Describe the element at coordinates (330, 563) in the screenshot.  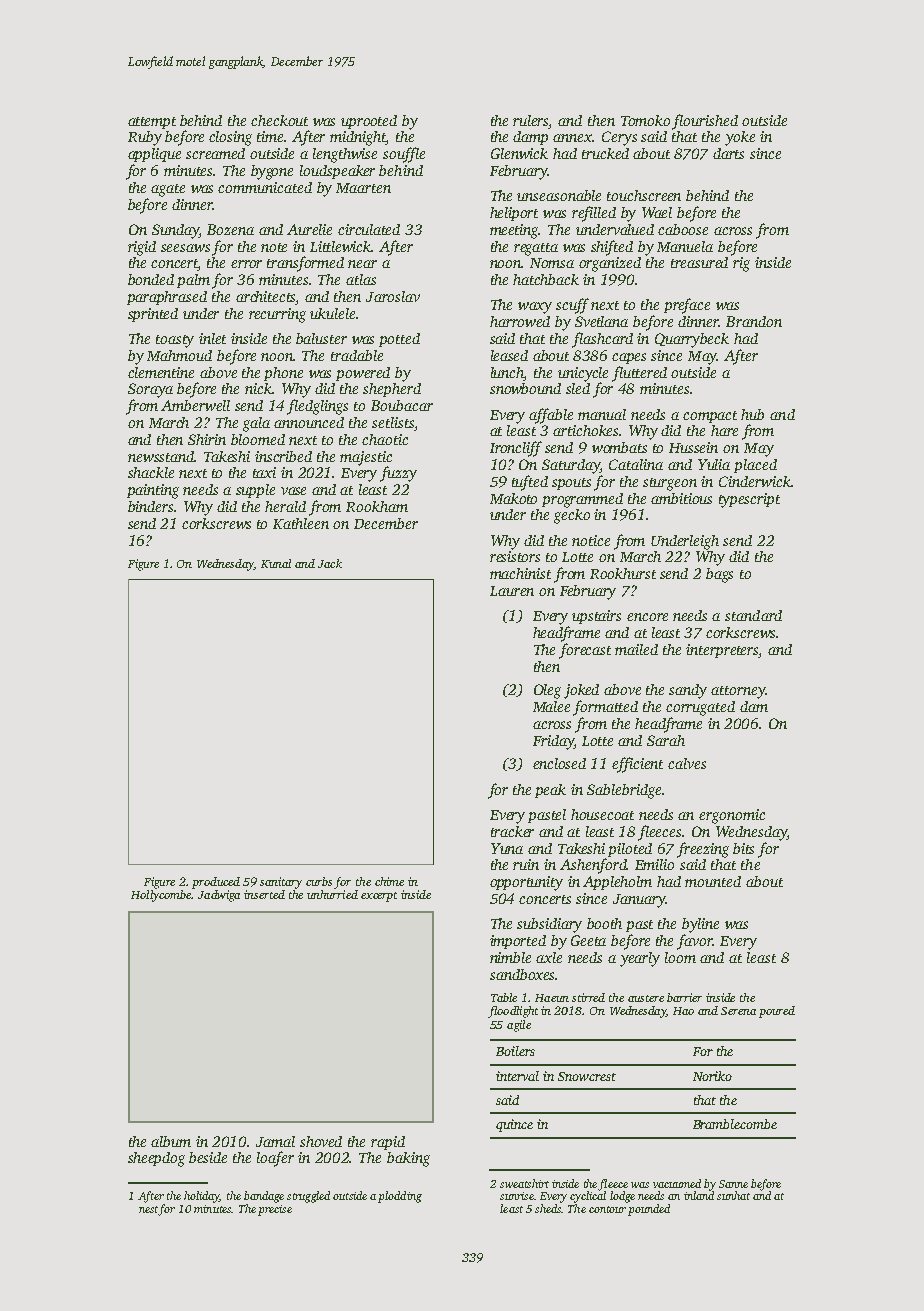
I see `Jack` at that location.
